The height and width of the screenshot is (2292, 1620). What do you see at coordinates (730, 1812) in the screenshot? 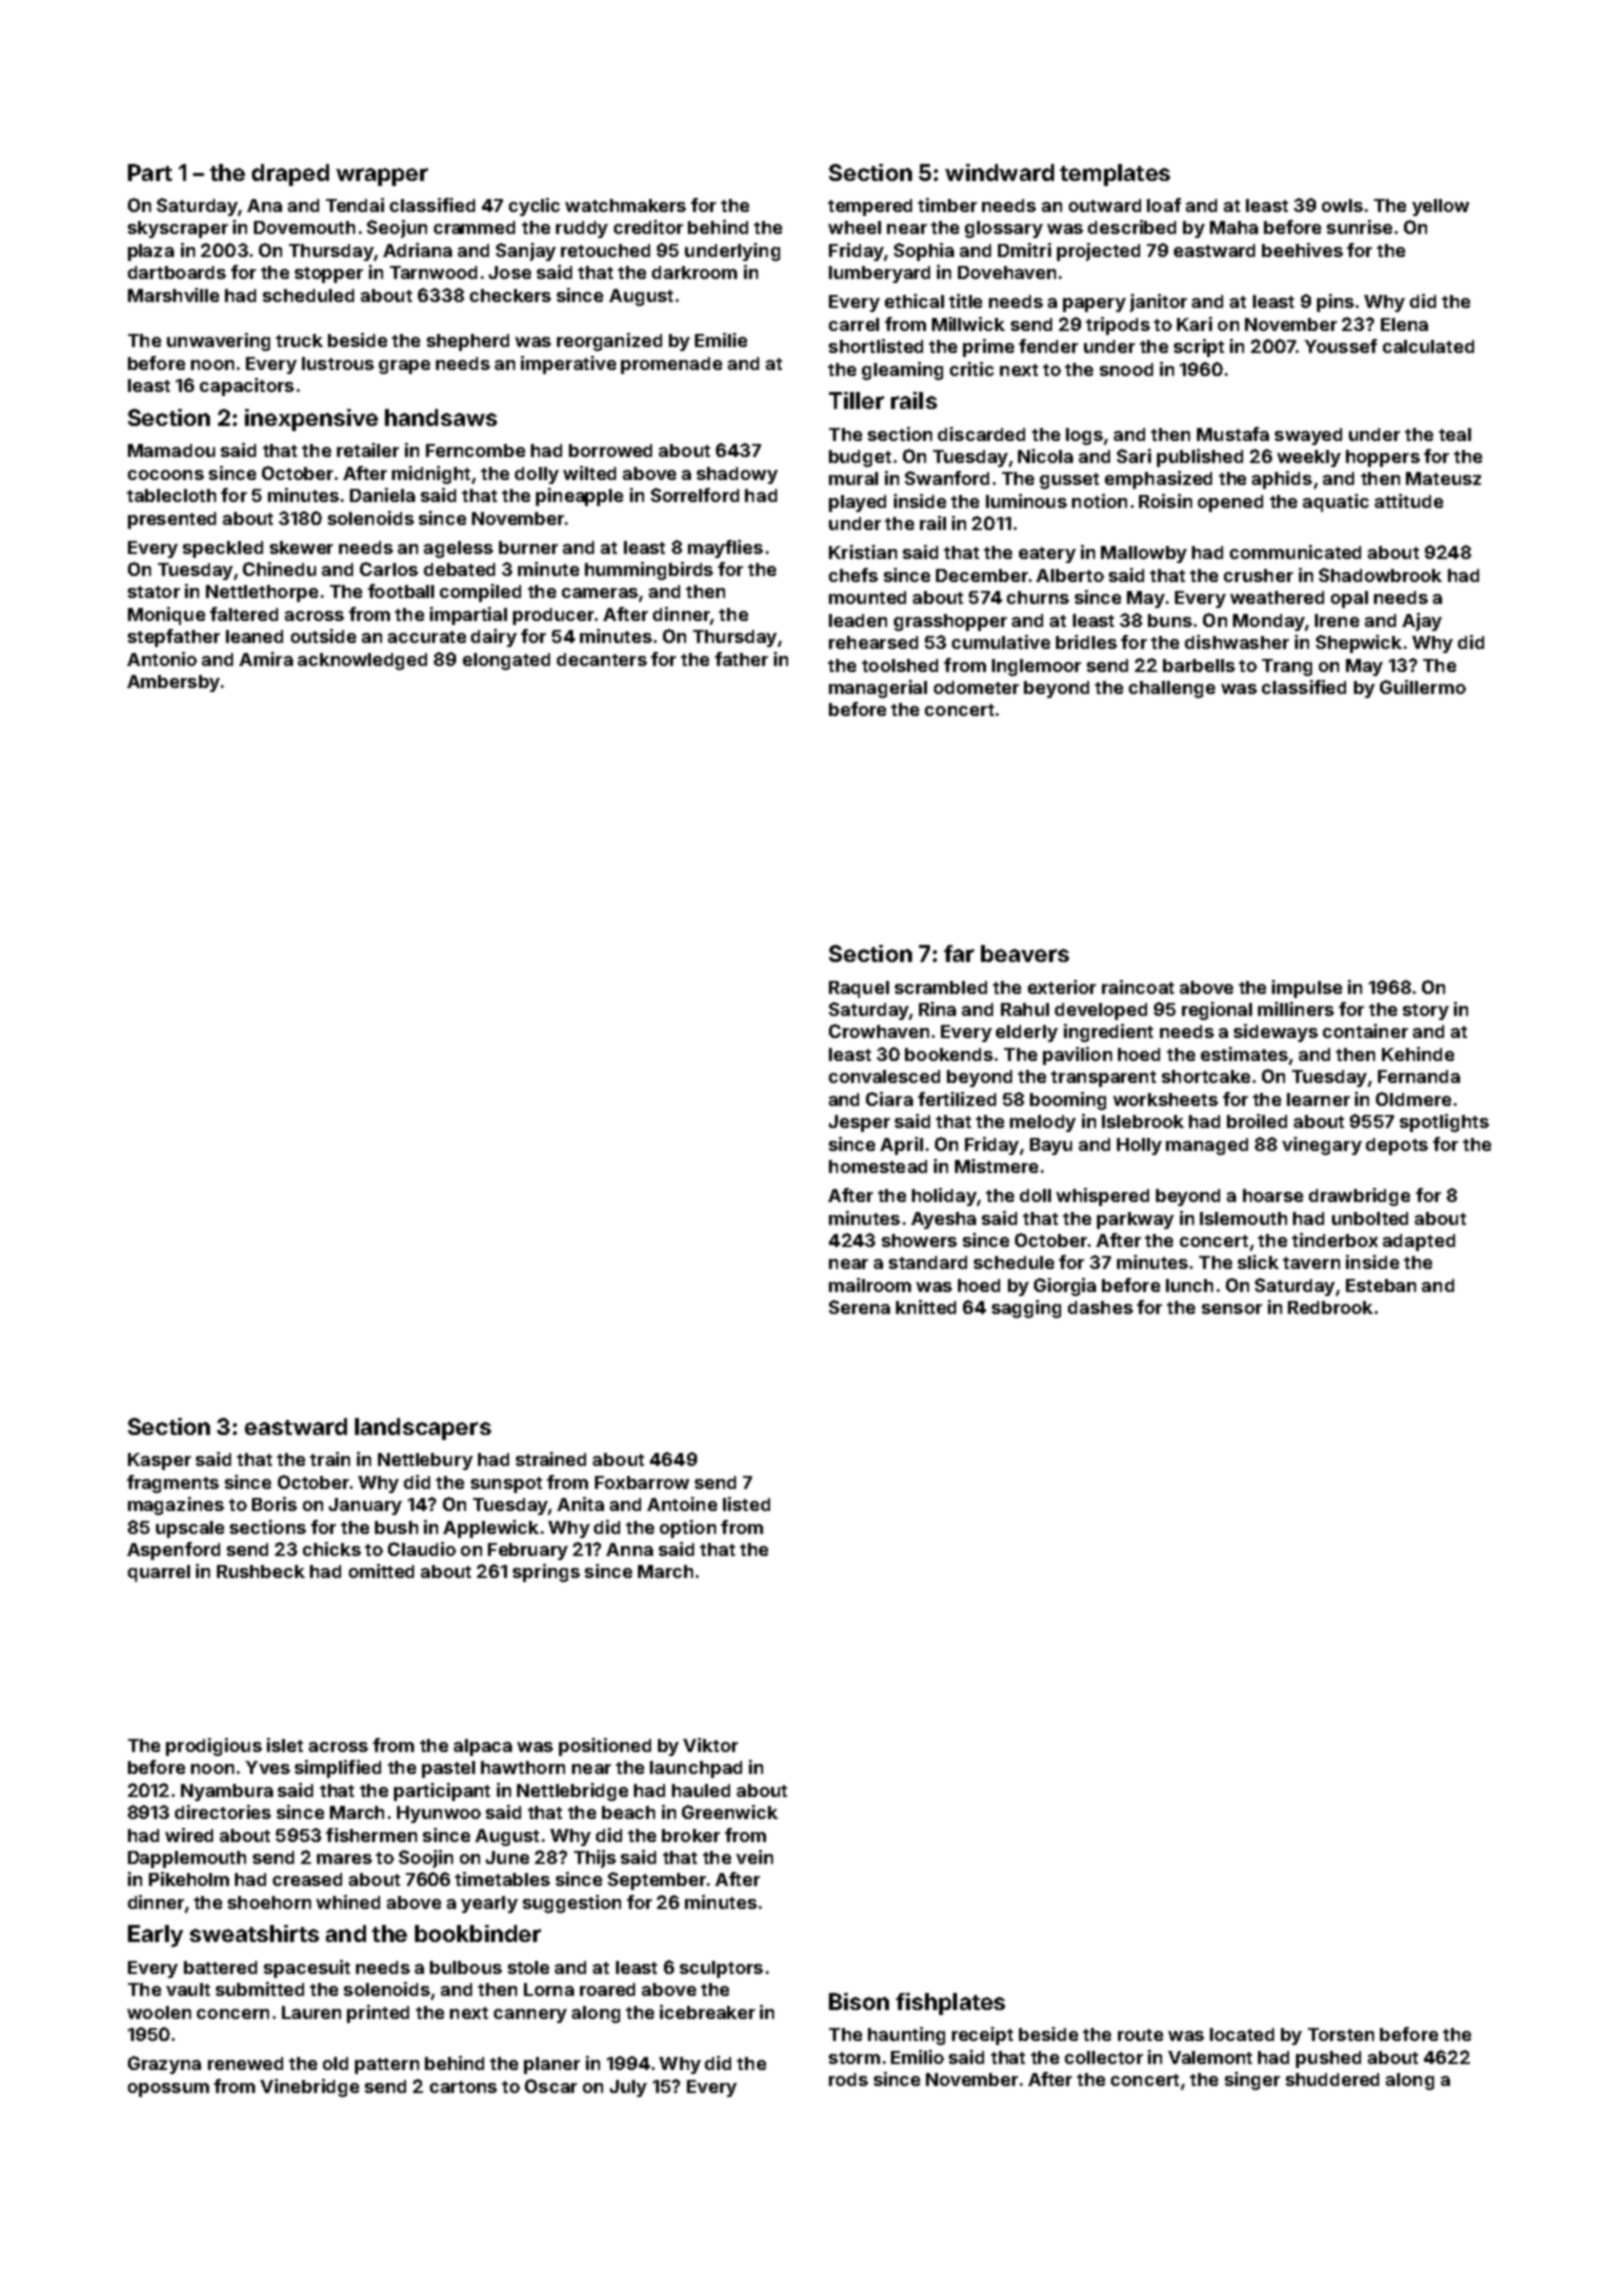
I see `Greenwick` at bounding box center [730, 1812].
